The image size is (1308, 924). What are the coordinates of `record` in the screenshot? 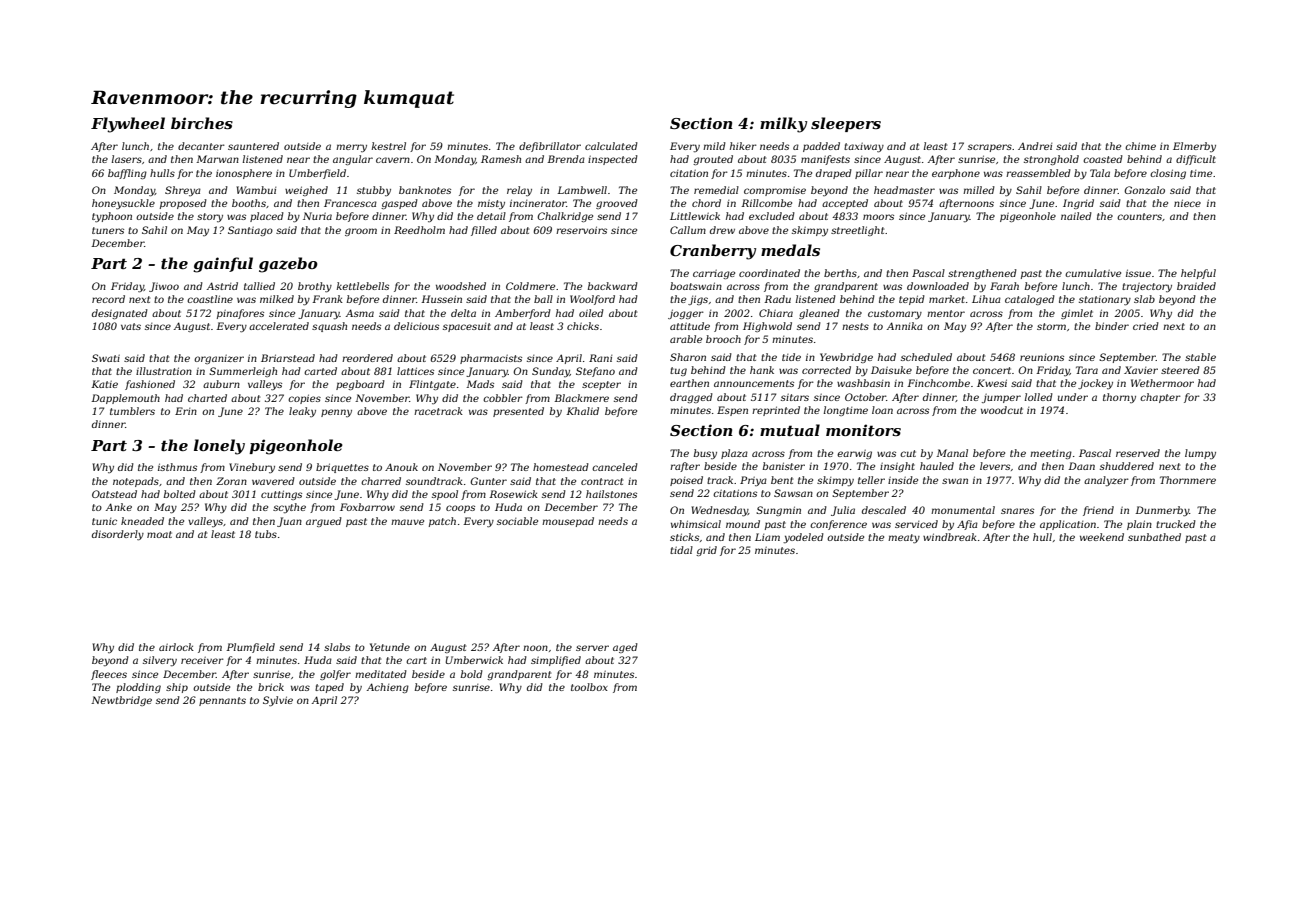 It's located at (108, 299).
